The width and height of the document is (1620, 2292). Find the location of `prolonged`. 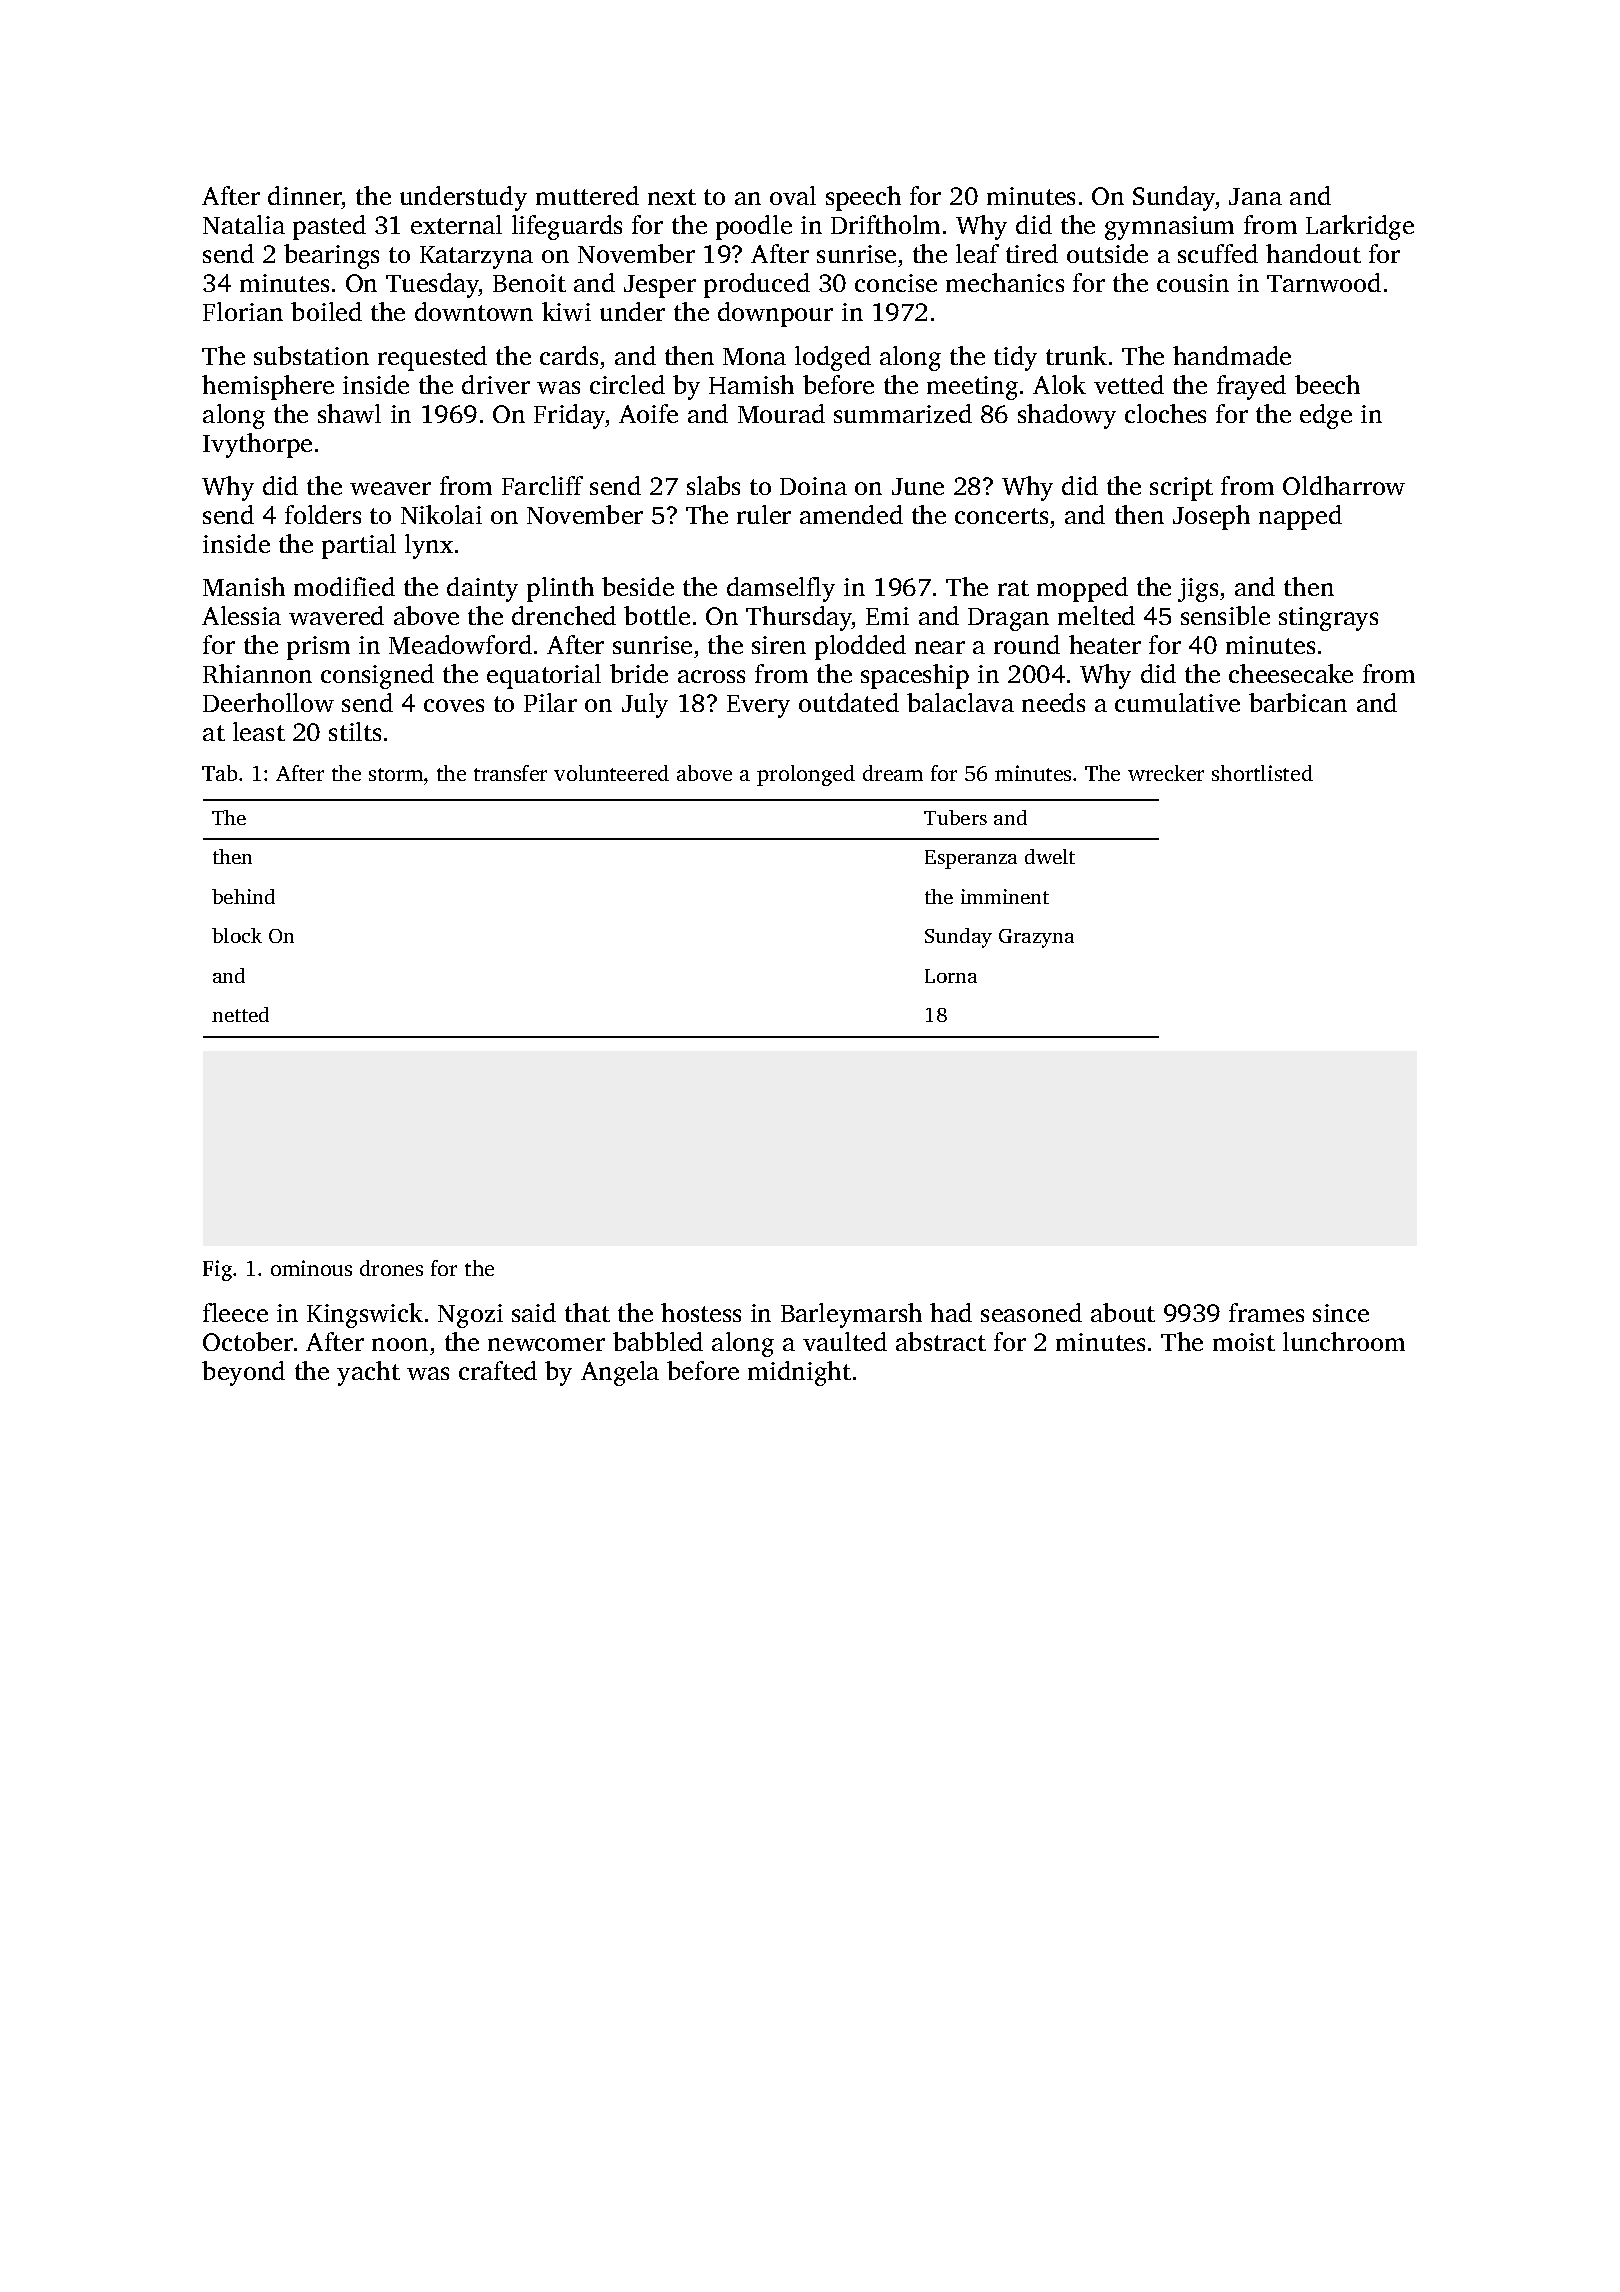

prolonged is located at coordinates (806, 775).
